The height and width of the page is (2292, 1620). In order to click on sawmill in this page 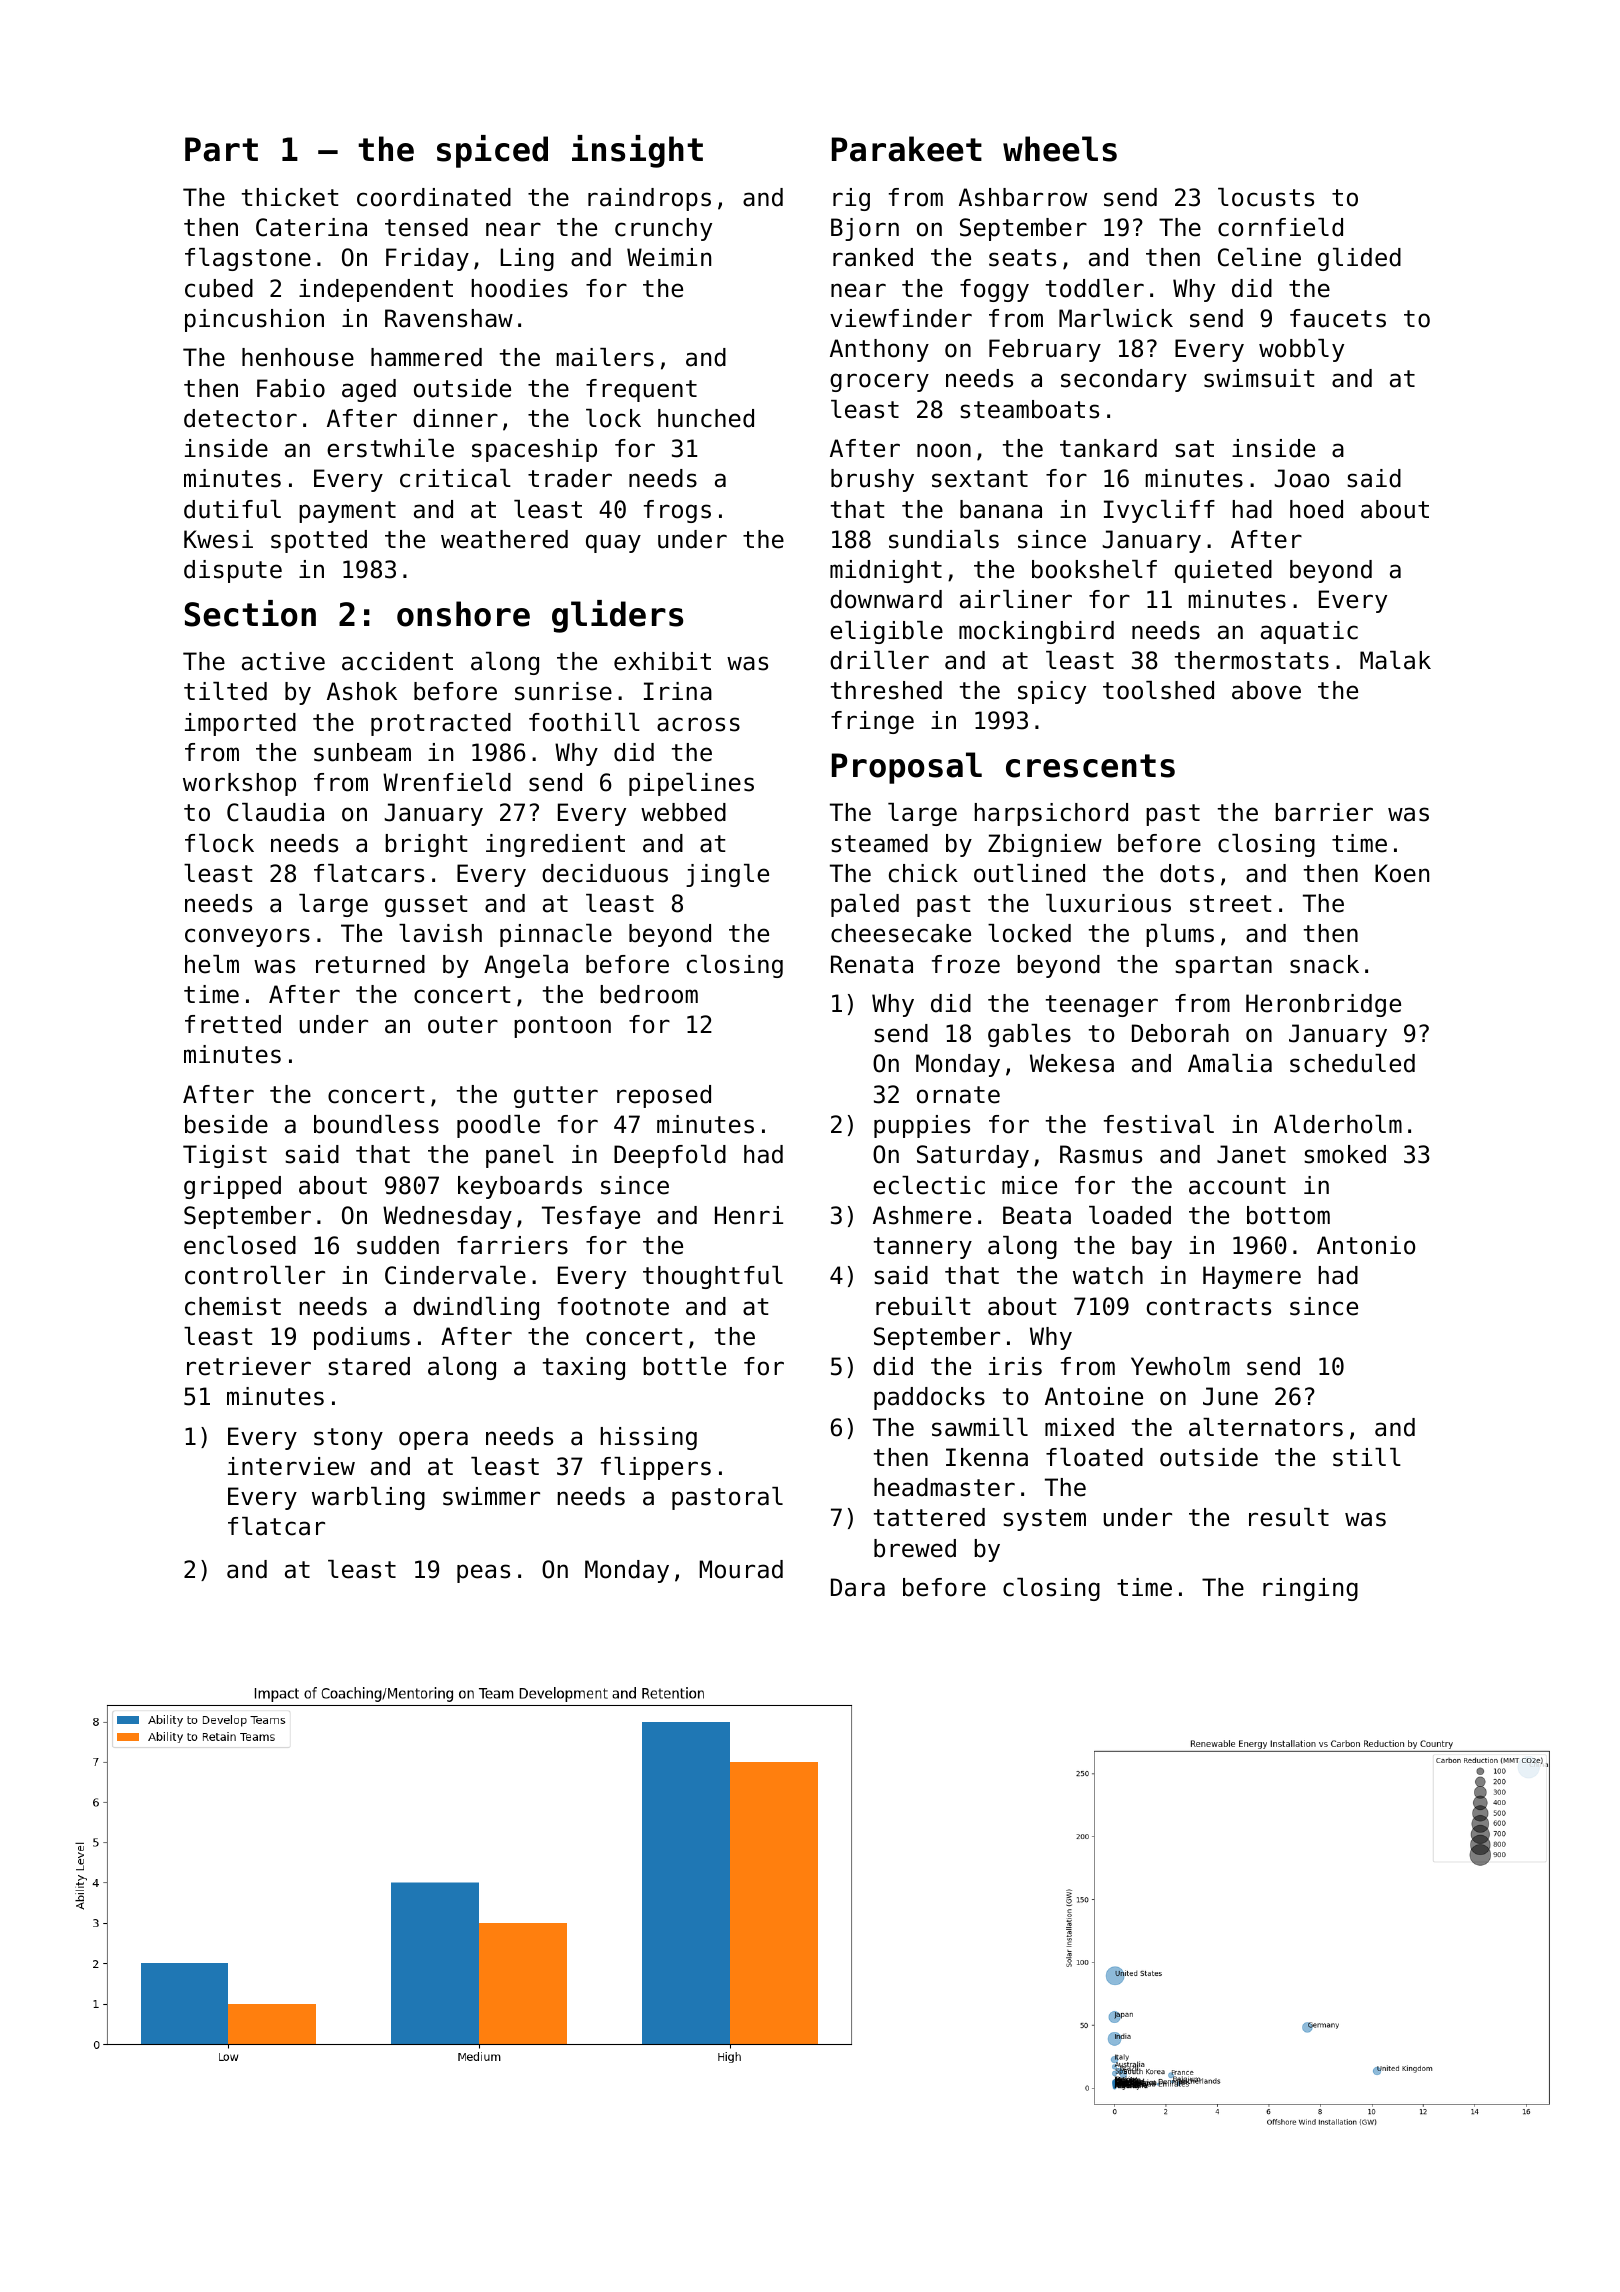, I will do `click(980, 1427)`.
